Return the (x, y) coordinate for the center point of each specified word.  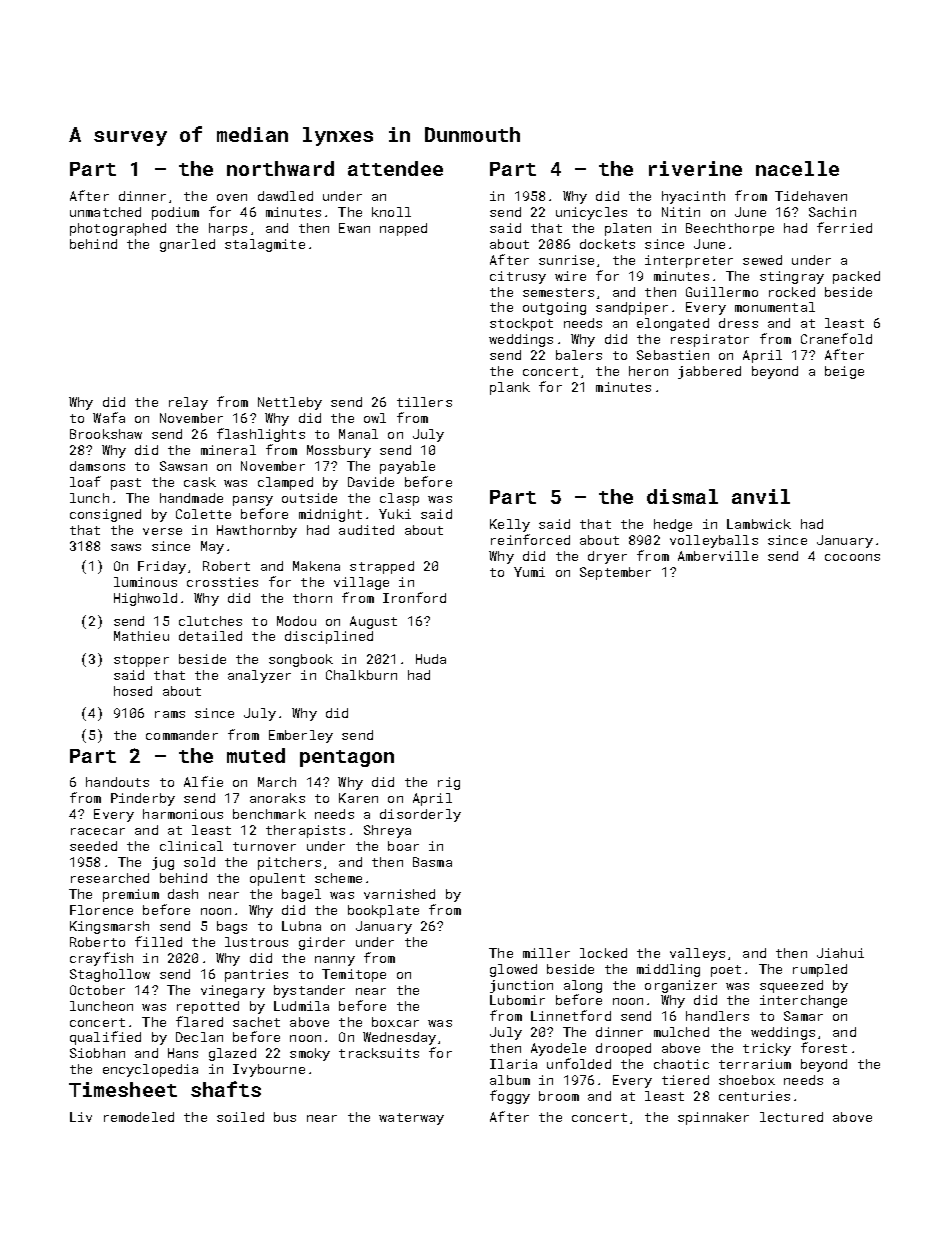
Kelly (510, 525)
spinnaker (713, 1118)
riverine (695, 168)
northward (280, 168)
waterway (411, 1119)
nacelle (797, 168)
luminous (145, 582)
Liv (81, 1117)
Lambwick (759, 524)
